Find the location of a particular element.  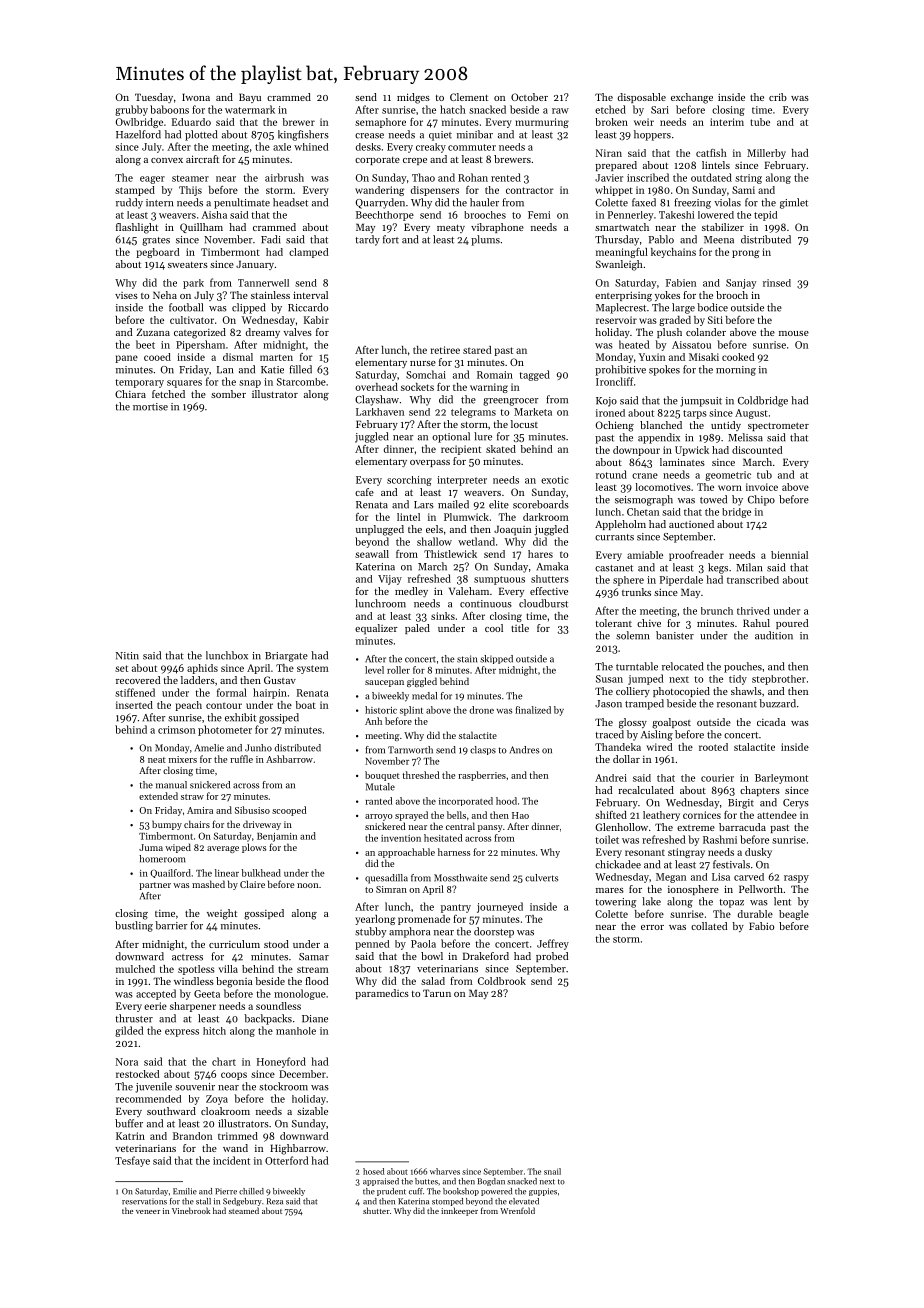

threshed is located at coordinates (421, 775).
